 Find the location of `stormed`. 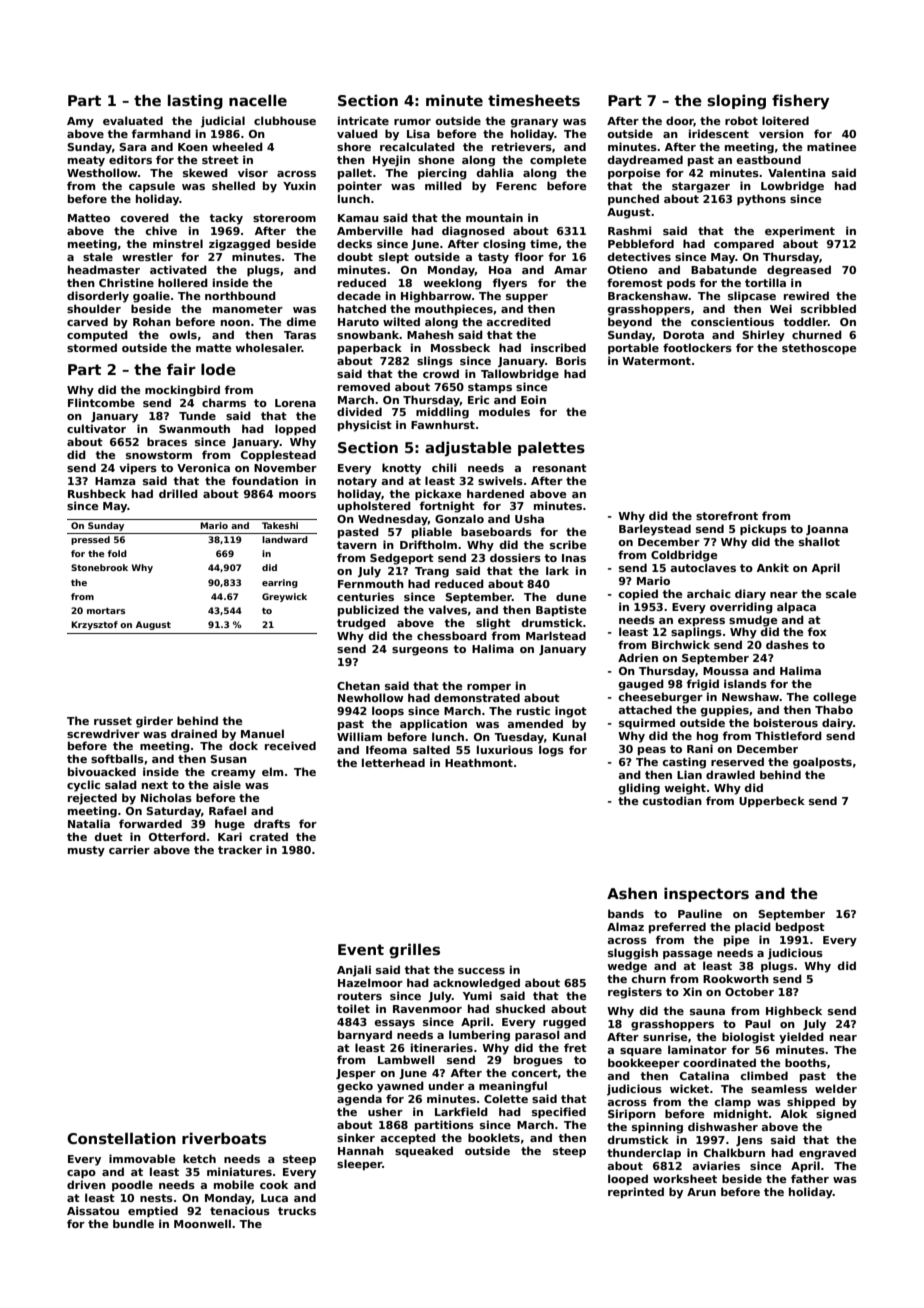

stormed is located at coordinates (92, 347).
